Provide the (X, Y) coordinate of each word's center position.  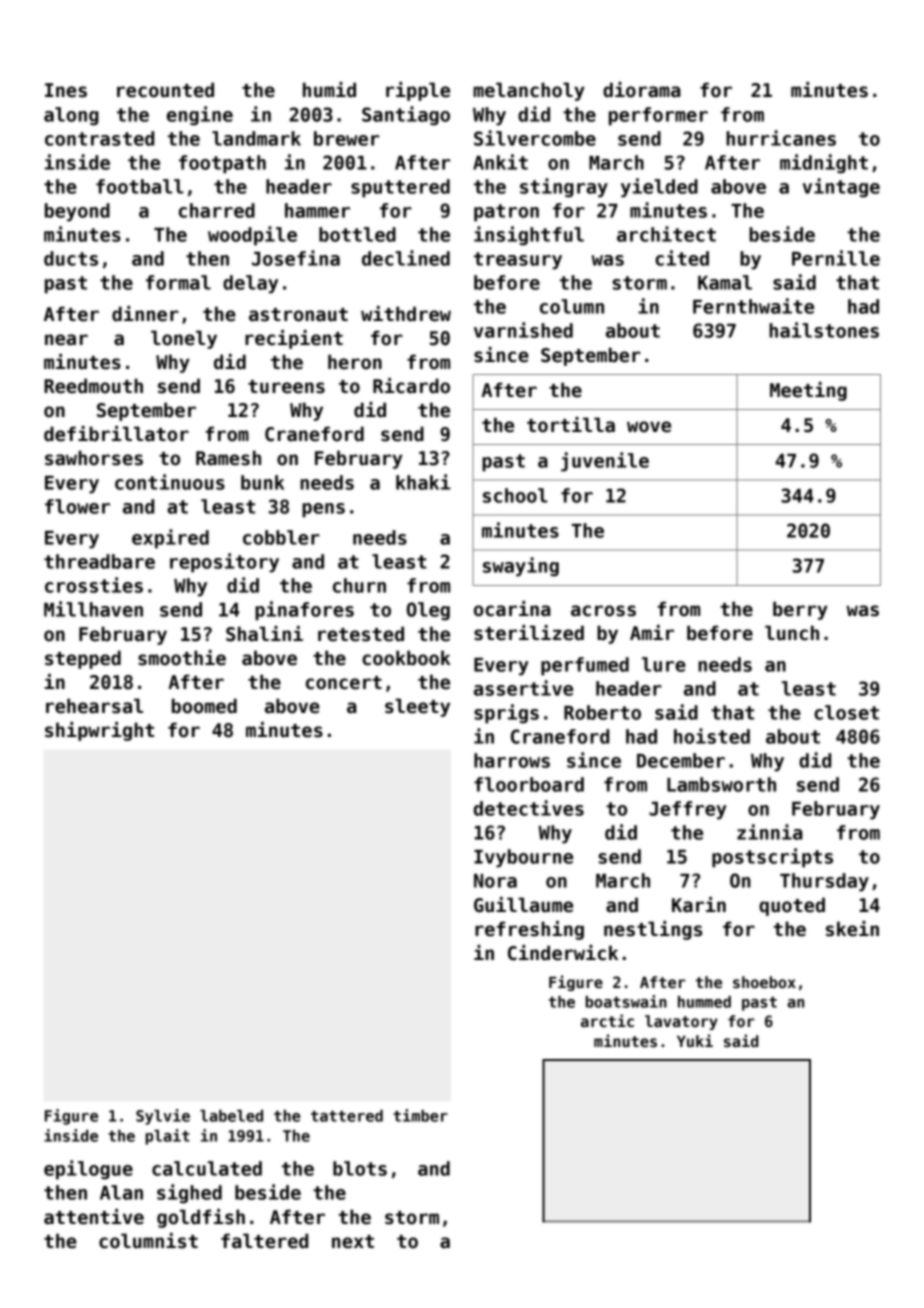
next (353, 1242)
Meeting (808, 391)
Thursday (824, 882)
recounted (165, 90)
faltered (264, 1241)
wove (649, 427)
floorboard (529, 784)
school (515, 495)
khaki (423, 482)
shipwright (99, 731)
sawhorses (94, 458)
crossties (94, 585)
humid (329, 90)
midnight (824, 164)
